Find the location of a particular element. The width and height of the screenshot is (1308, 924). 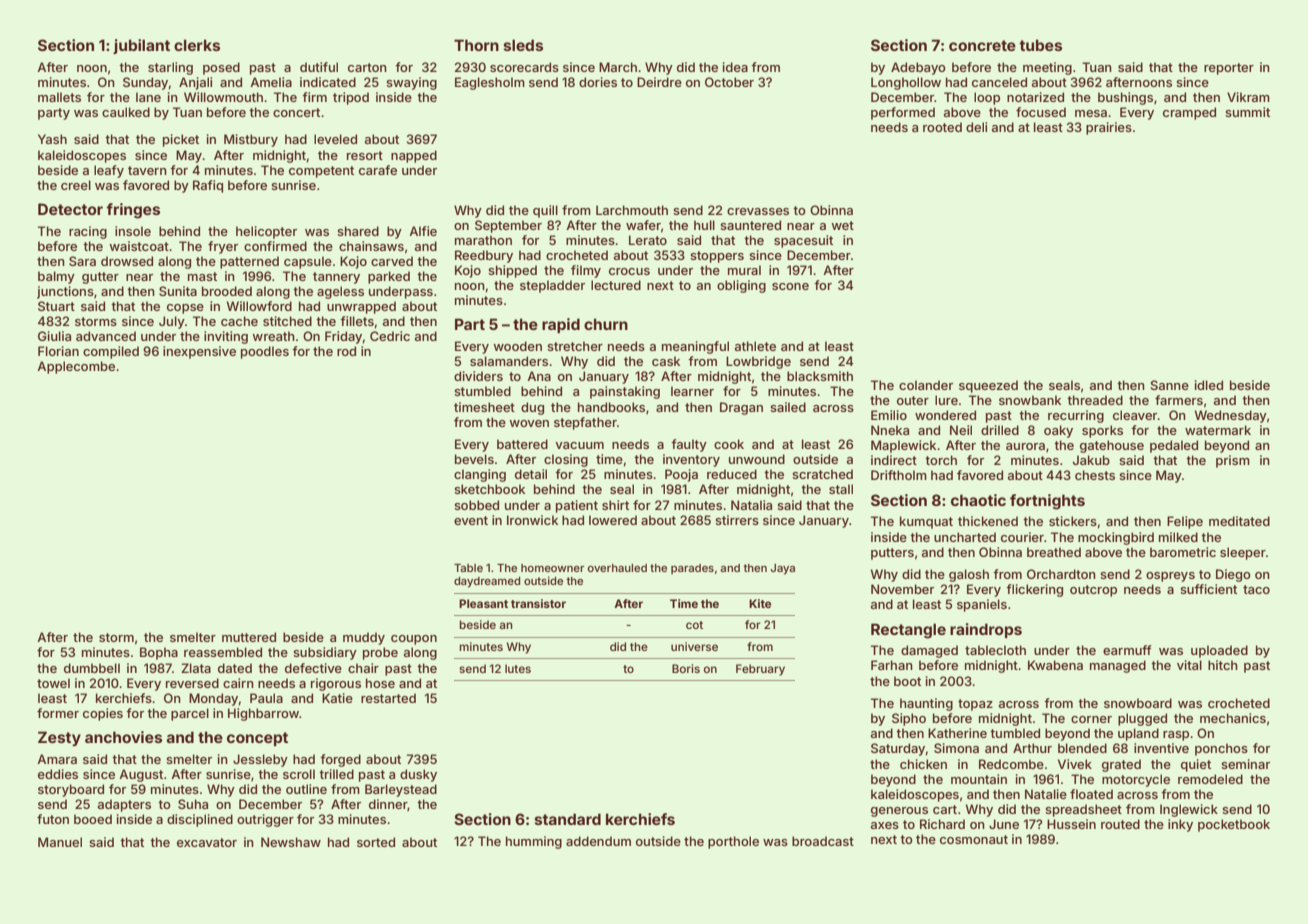

jubilant is located at coordinates (141, 46).
